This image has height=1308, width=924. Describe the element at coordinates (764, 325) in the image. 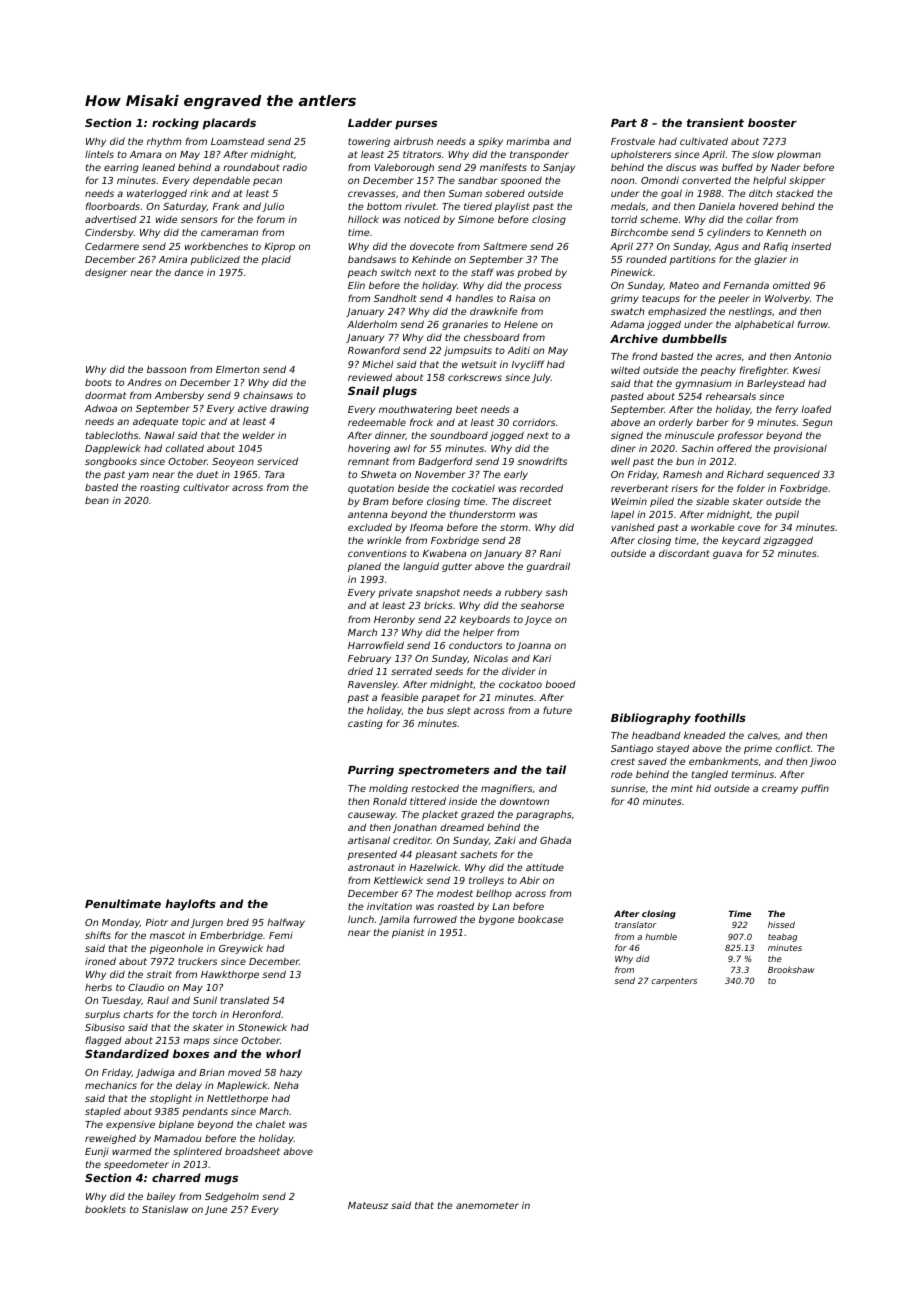

I see `alphabetical` at that location.
